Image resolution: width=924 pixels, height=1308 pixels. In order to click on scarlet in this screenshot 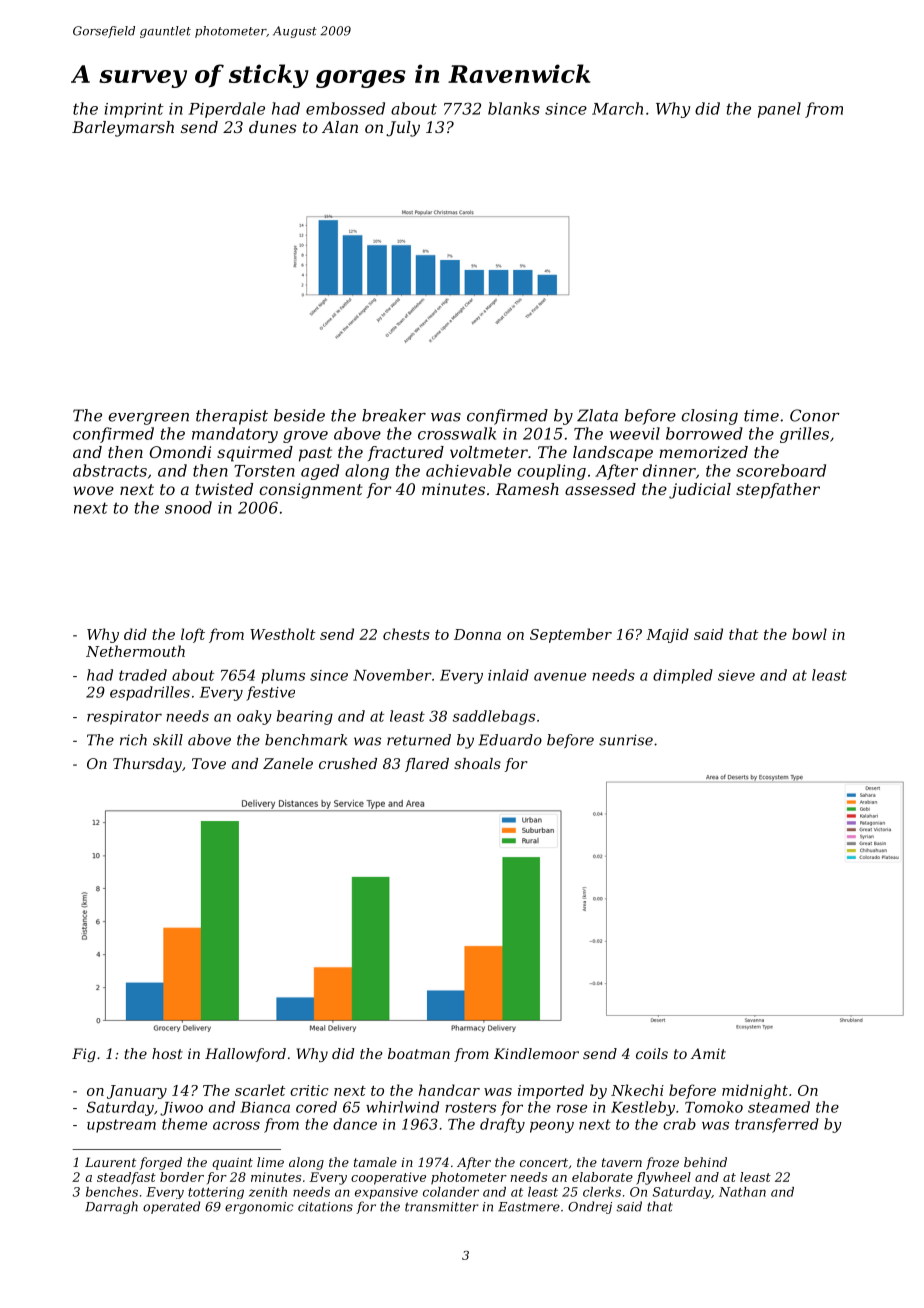, I will do `click(260, 1090)`.
